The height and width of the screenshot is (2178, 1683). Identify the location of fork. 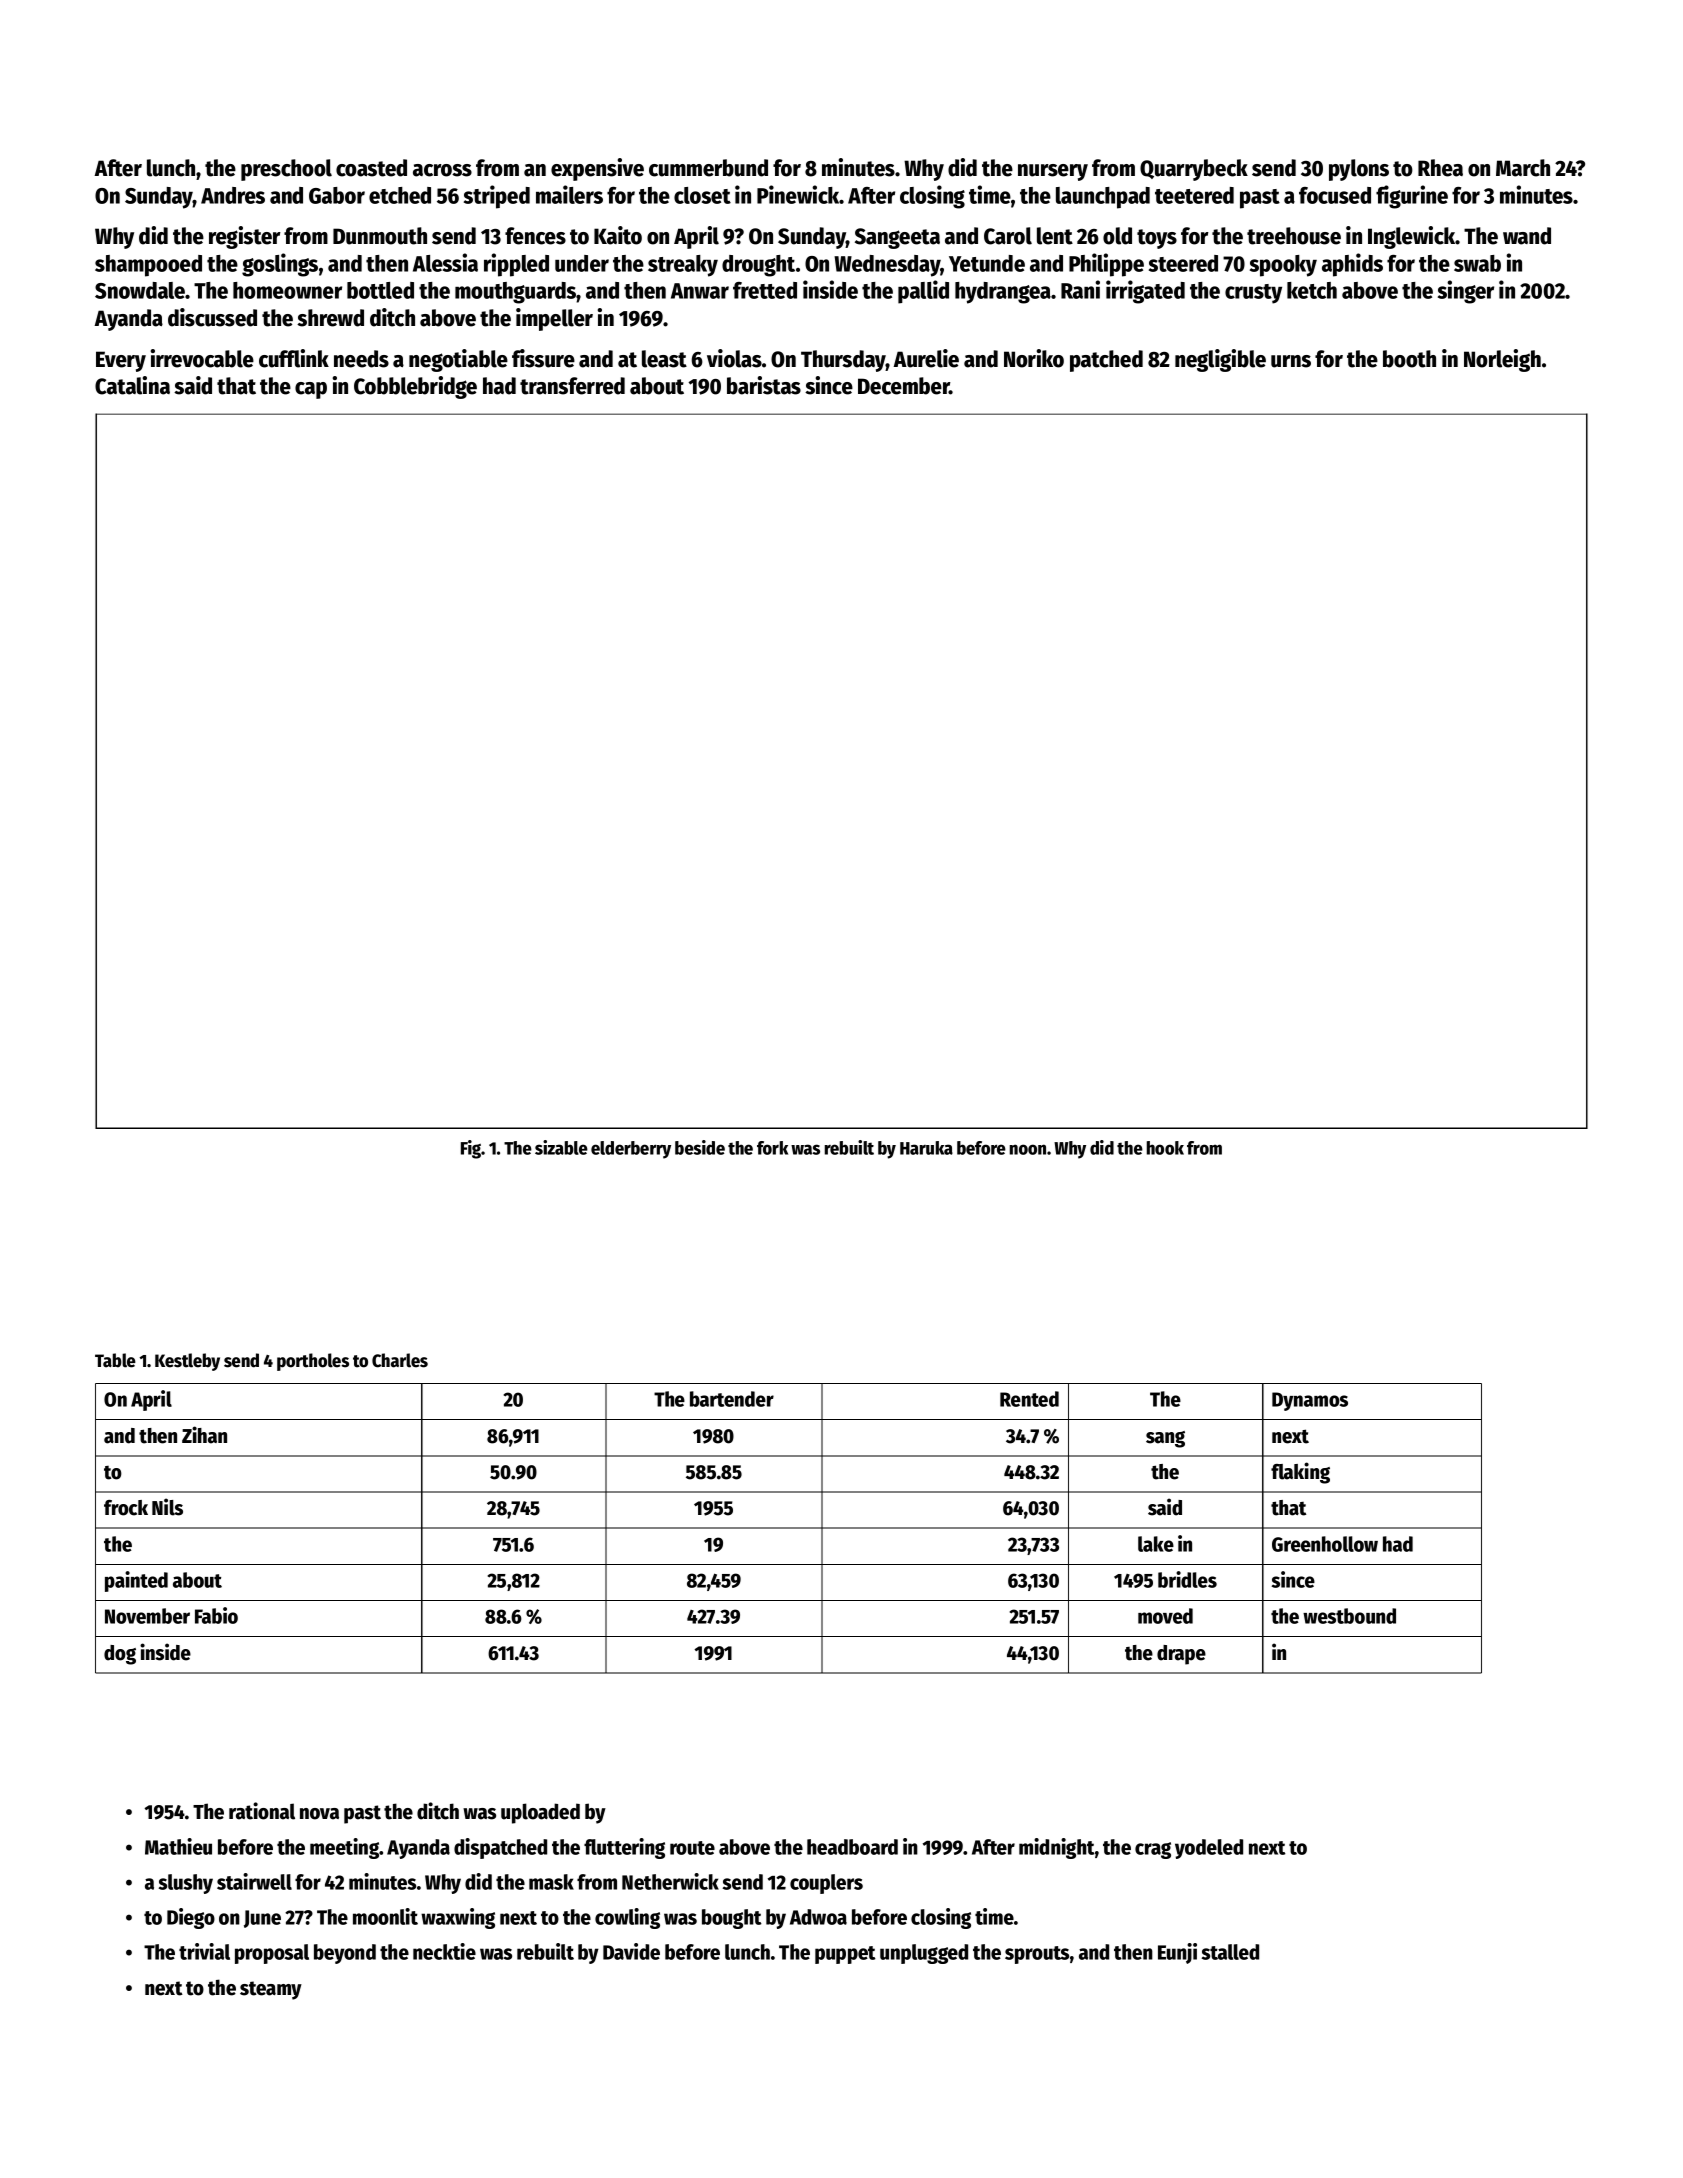
(772, 1148).
